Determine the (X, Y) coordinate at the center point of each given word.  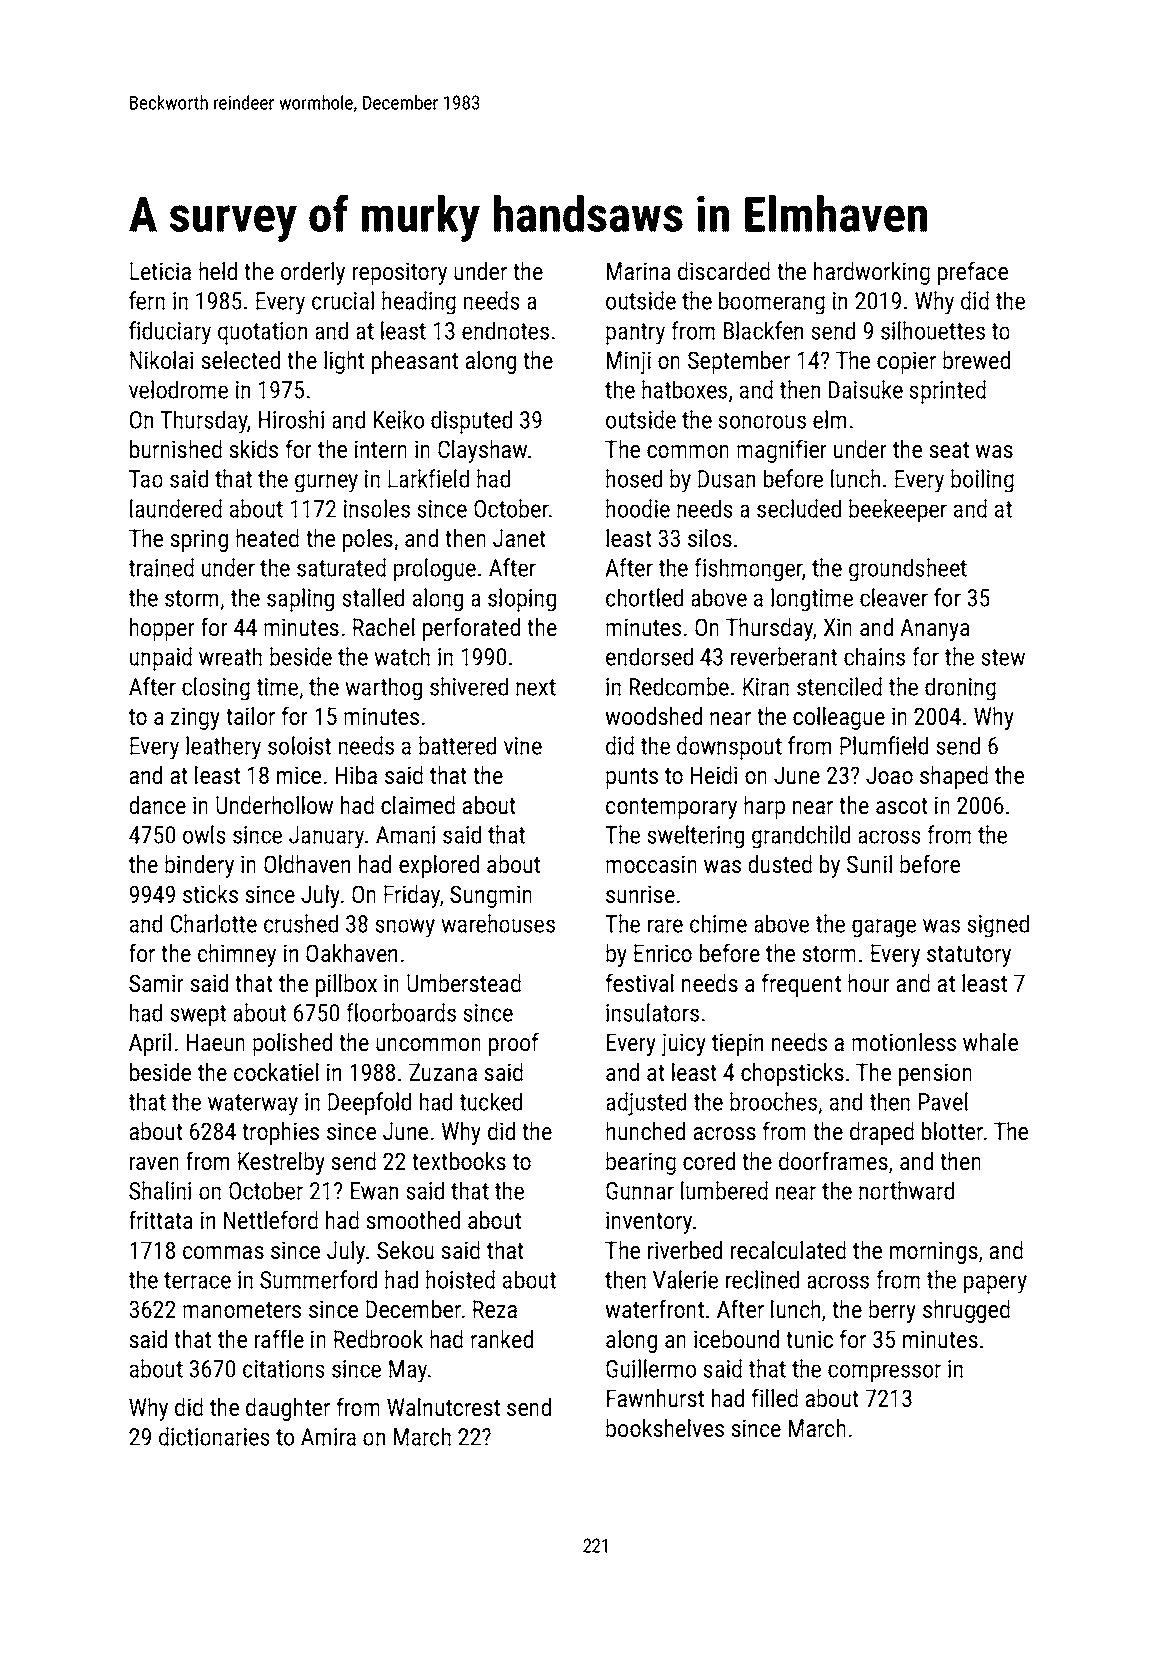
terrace (197, 1280)
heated (267, 538)
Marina (638, 271)
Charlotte (214, 923)
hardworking (872, 273)
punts (632, 778)
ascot (902, 806)
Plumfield (884, 745)
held (218, 271)
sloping (522, 600)
